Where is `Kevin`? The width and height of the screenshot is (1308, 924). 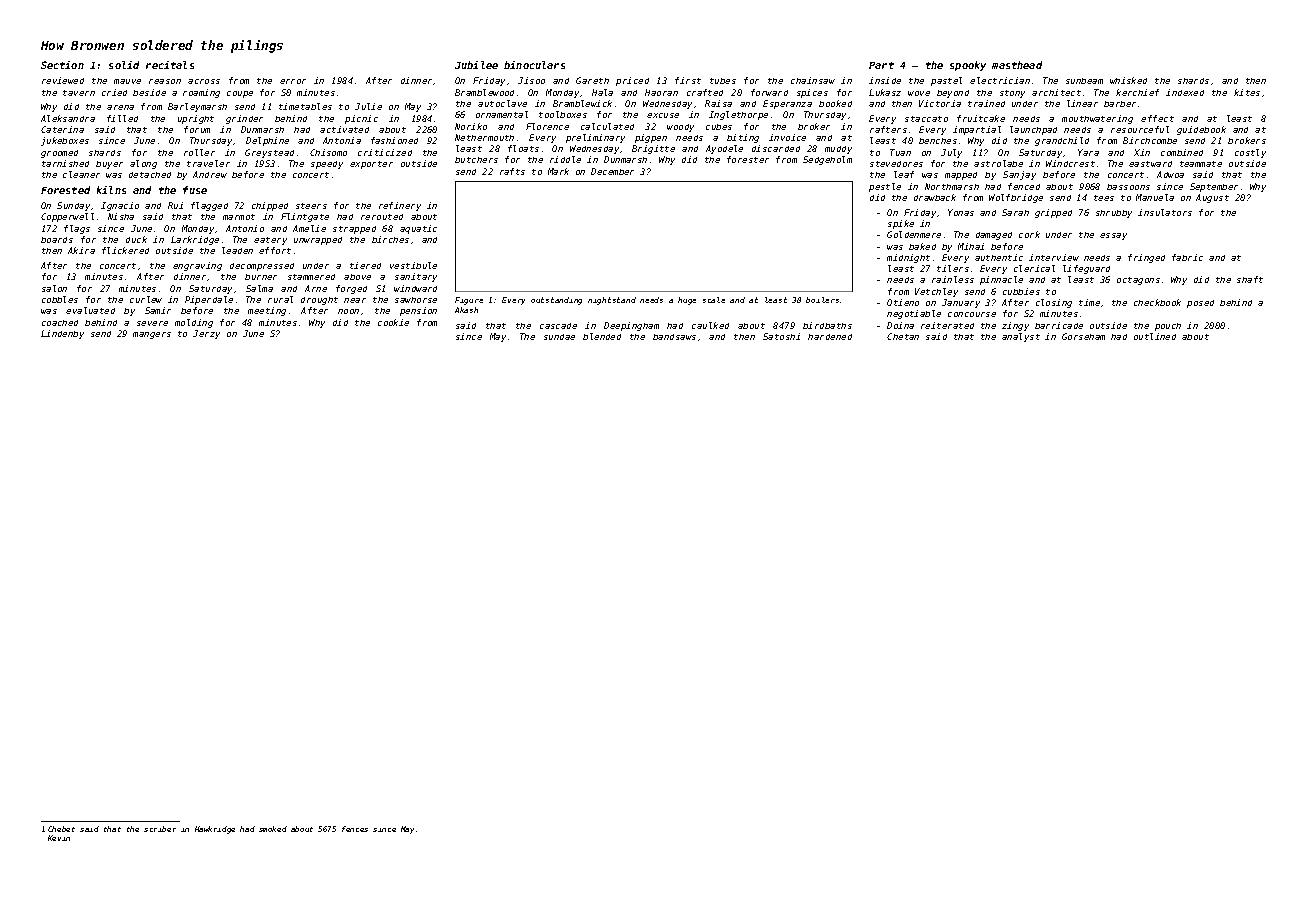
Kevin is located at coordinates (59, 838).
